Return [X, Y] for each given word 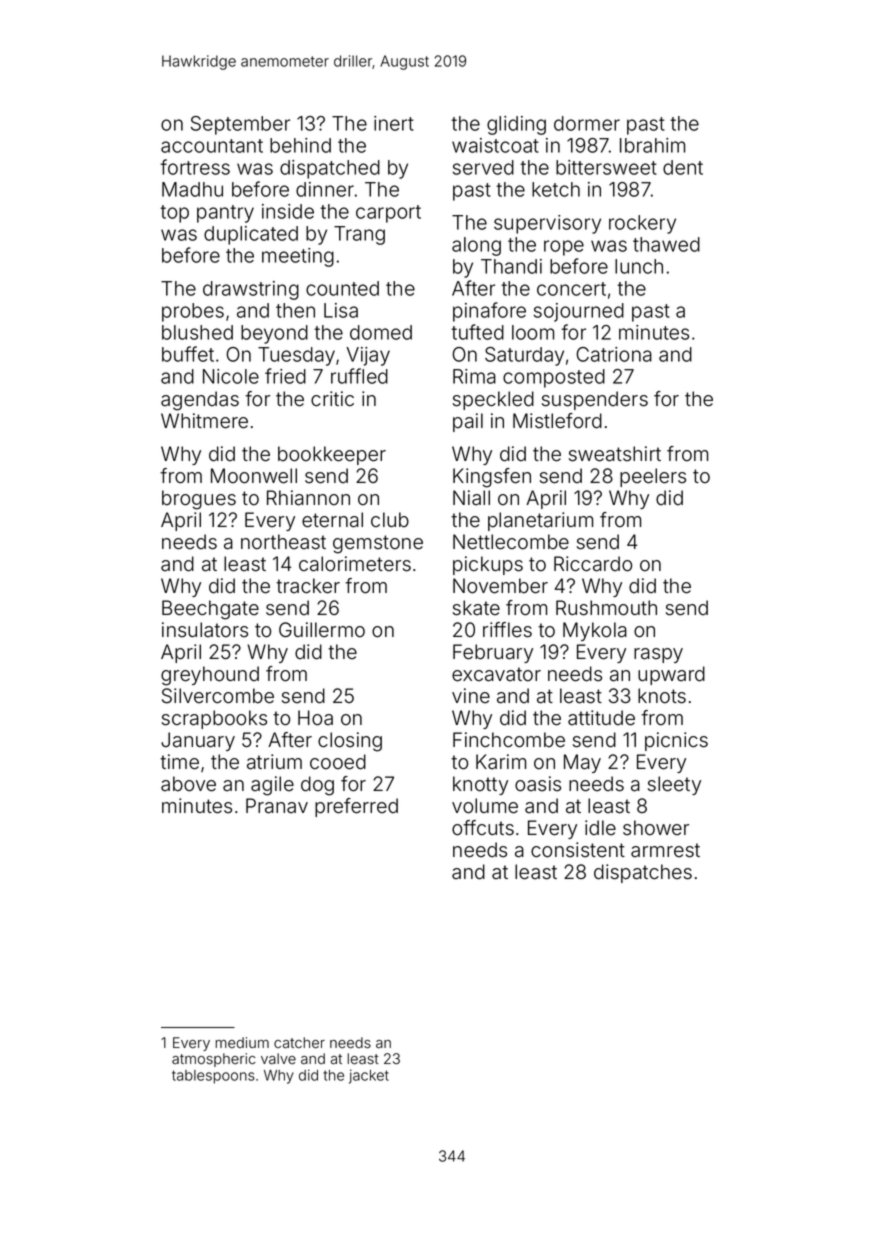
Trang [359, 235]
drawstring [251, 290]
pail [468, 422]
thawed [666, 244]
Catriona [614, 354]
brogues [199, 500]
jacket [369, 1076]
